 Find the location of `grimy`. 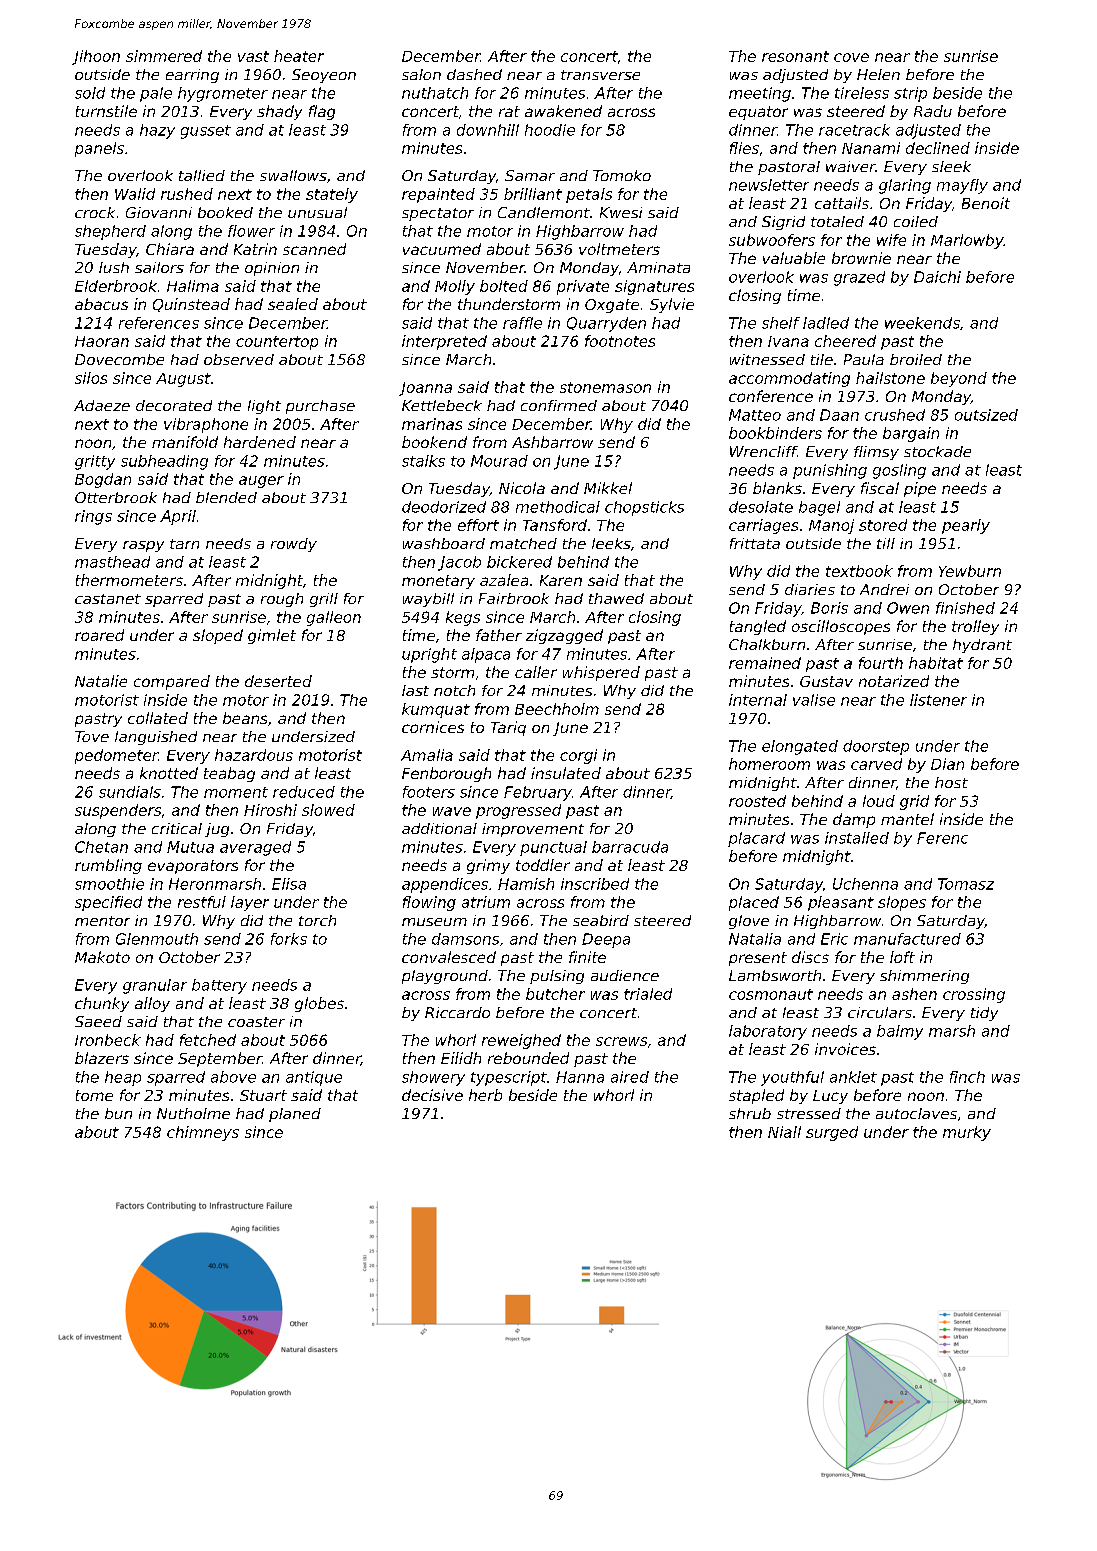

grimy is located at coordinates (488, 866).
